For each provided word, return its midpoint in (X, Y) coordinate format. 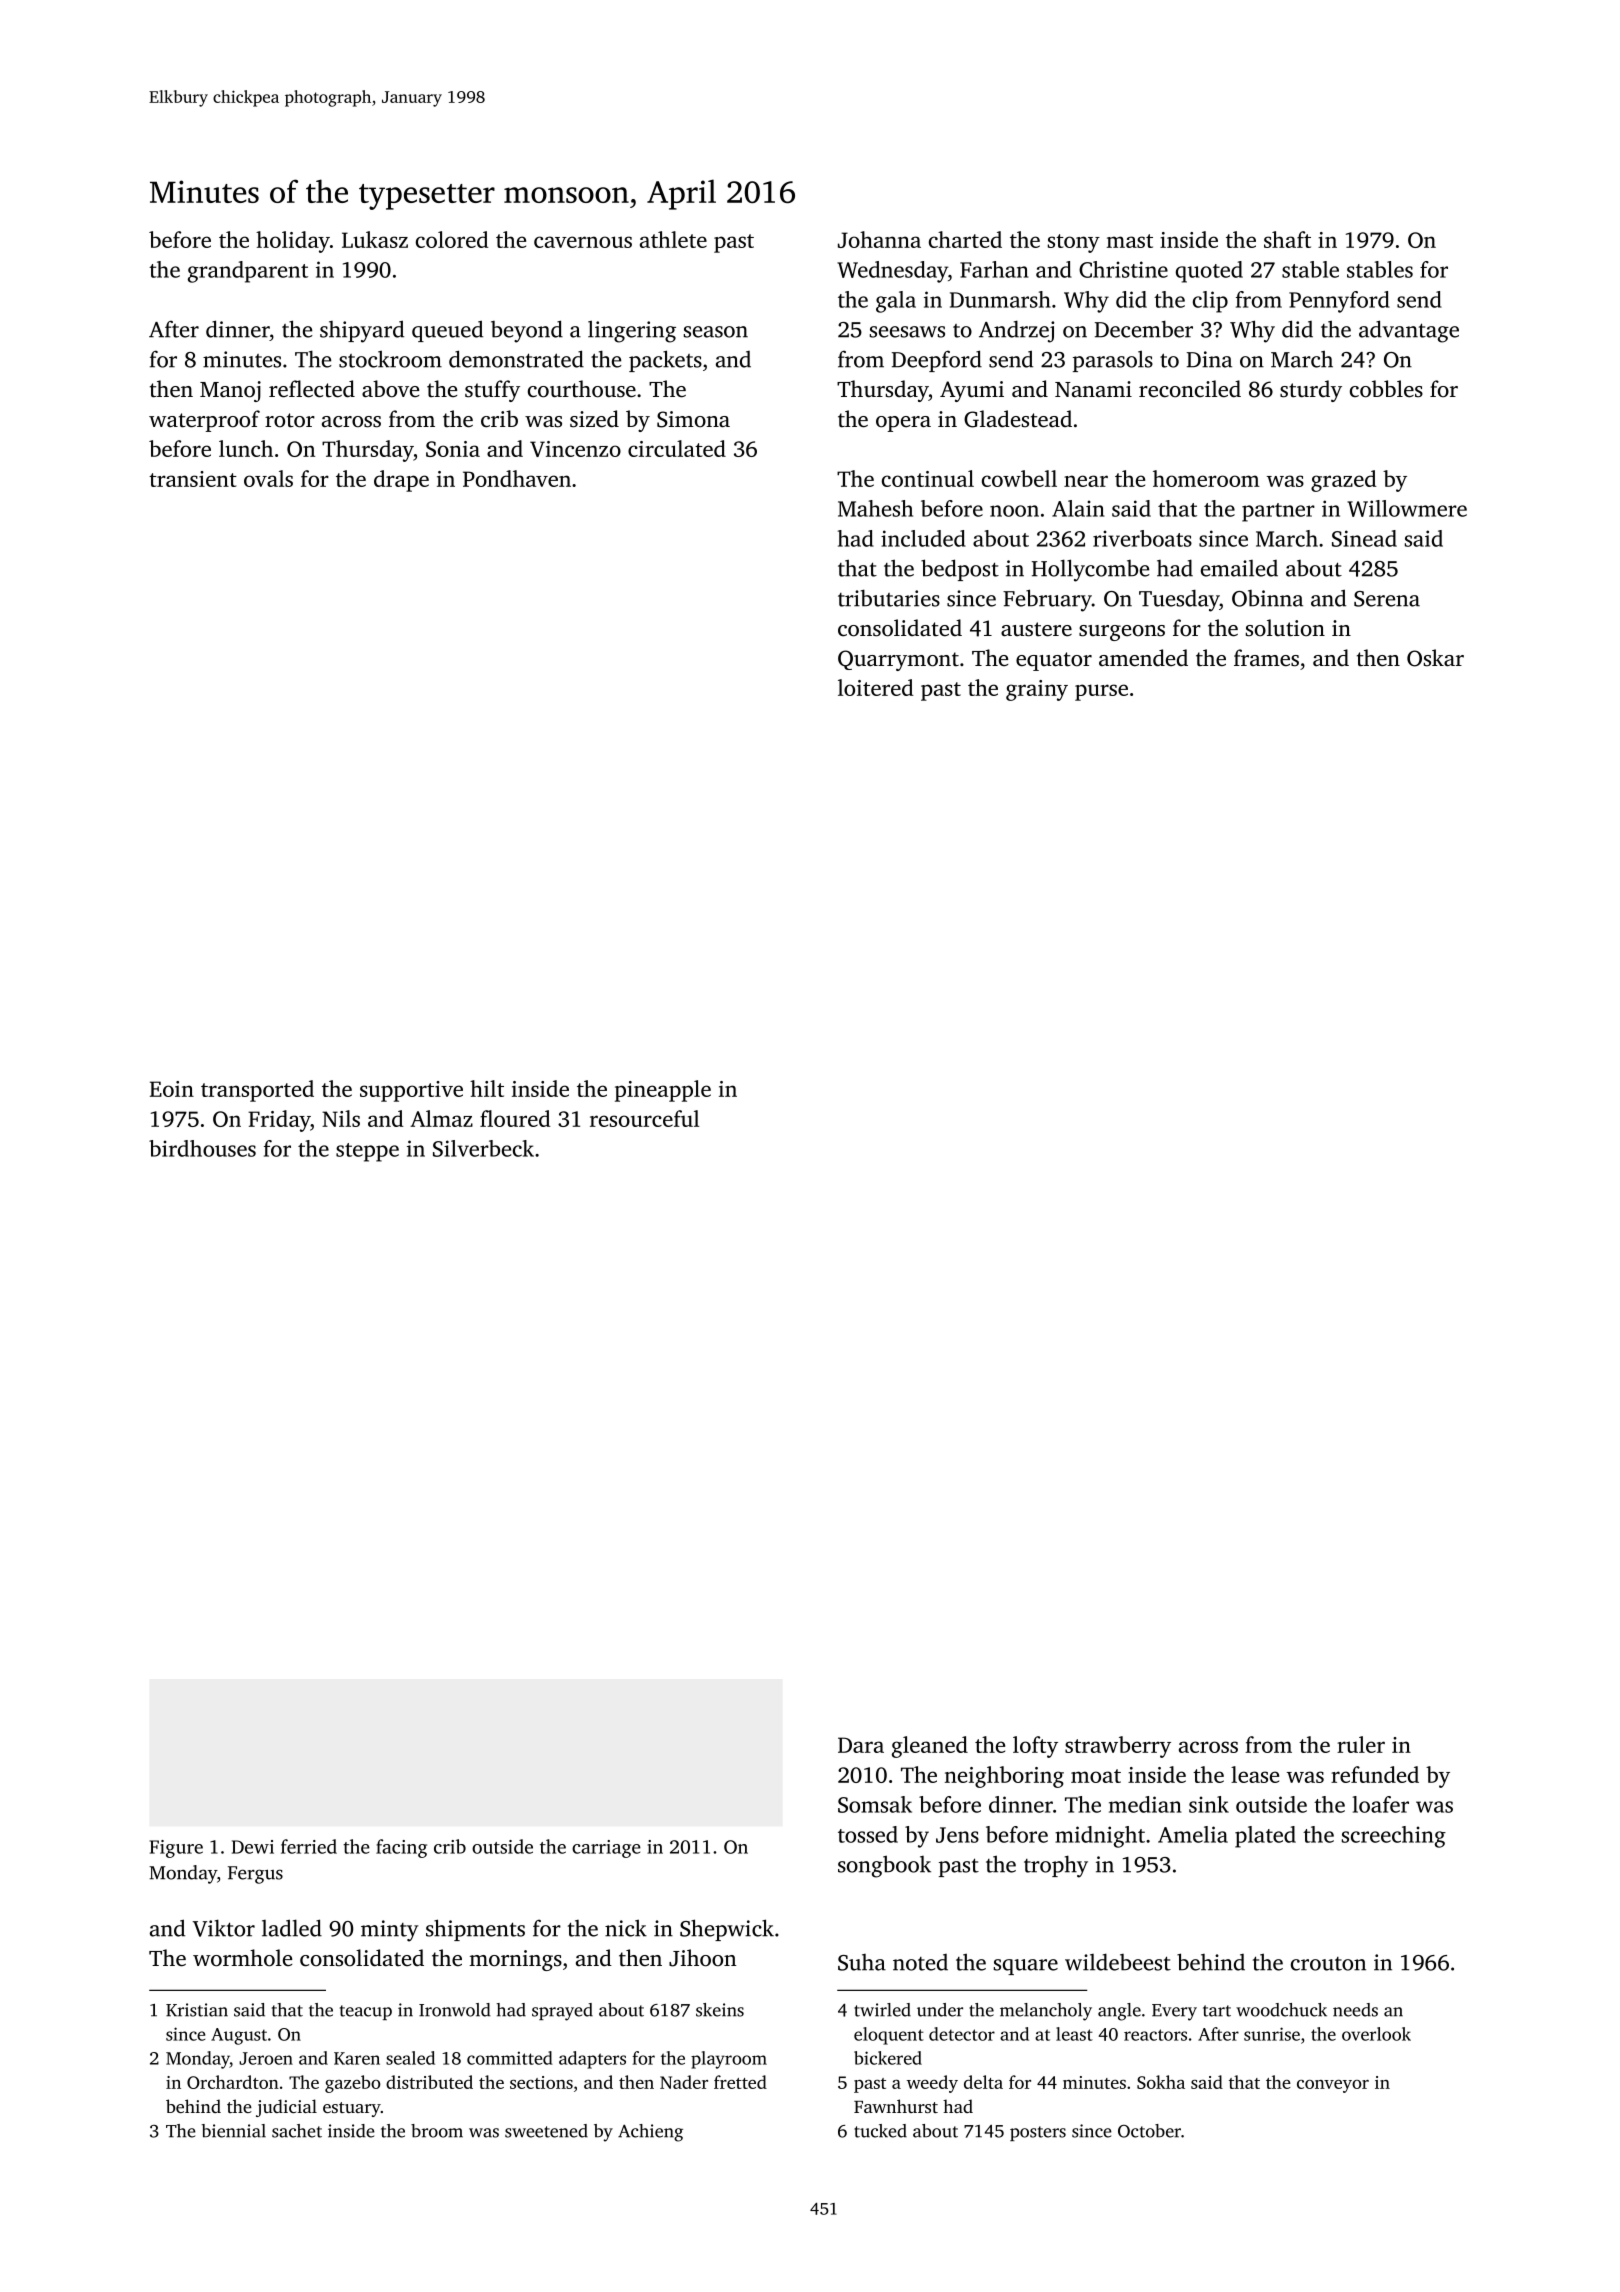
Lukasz (375, 239)
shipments (475, 1930)
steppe (367, 1152)
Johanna (879, 239)
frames (1266, 658)
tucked (880, 2131)
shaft (1287, 239)
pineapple (663, 1091)
